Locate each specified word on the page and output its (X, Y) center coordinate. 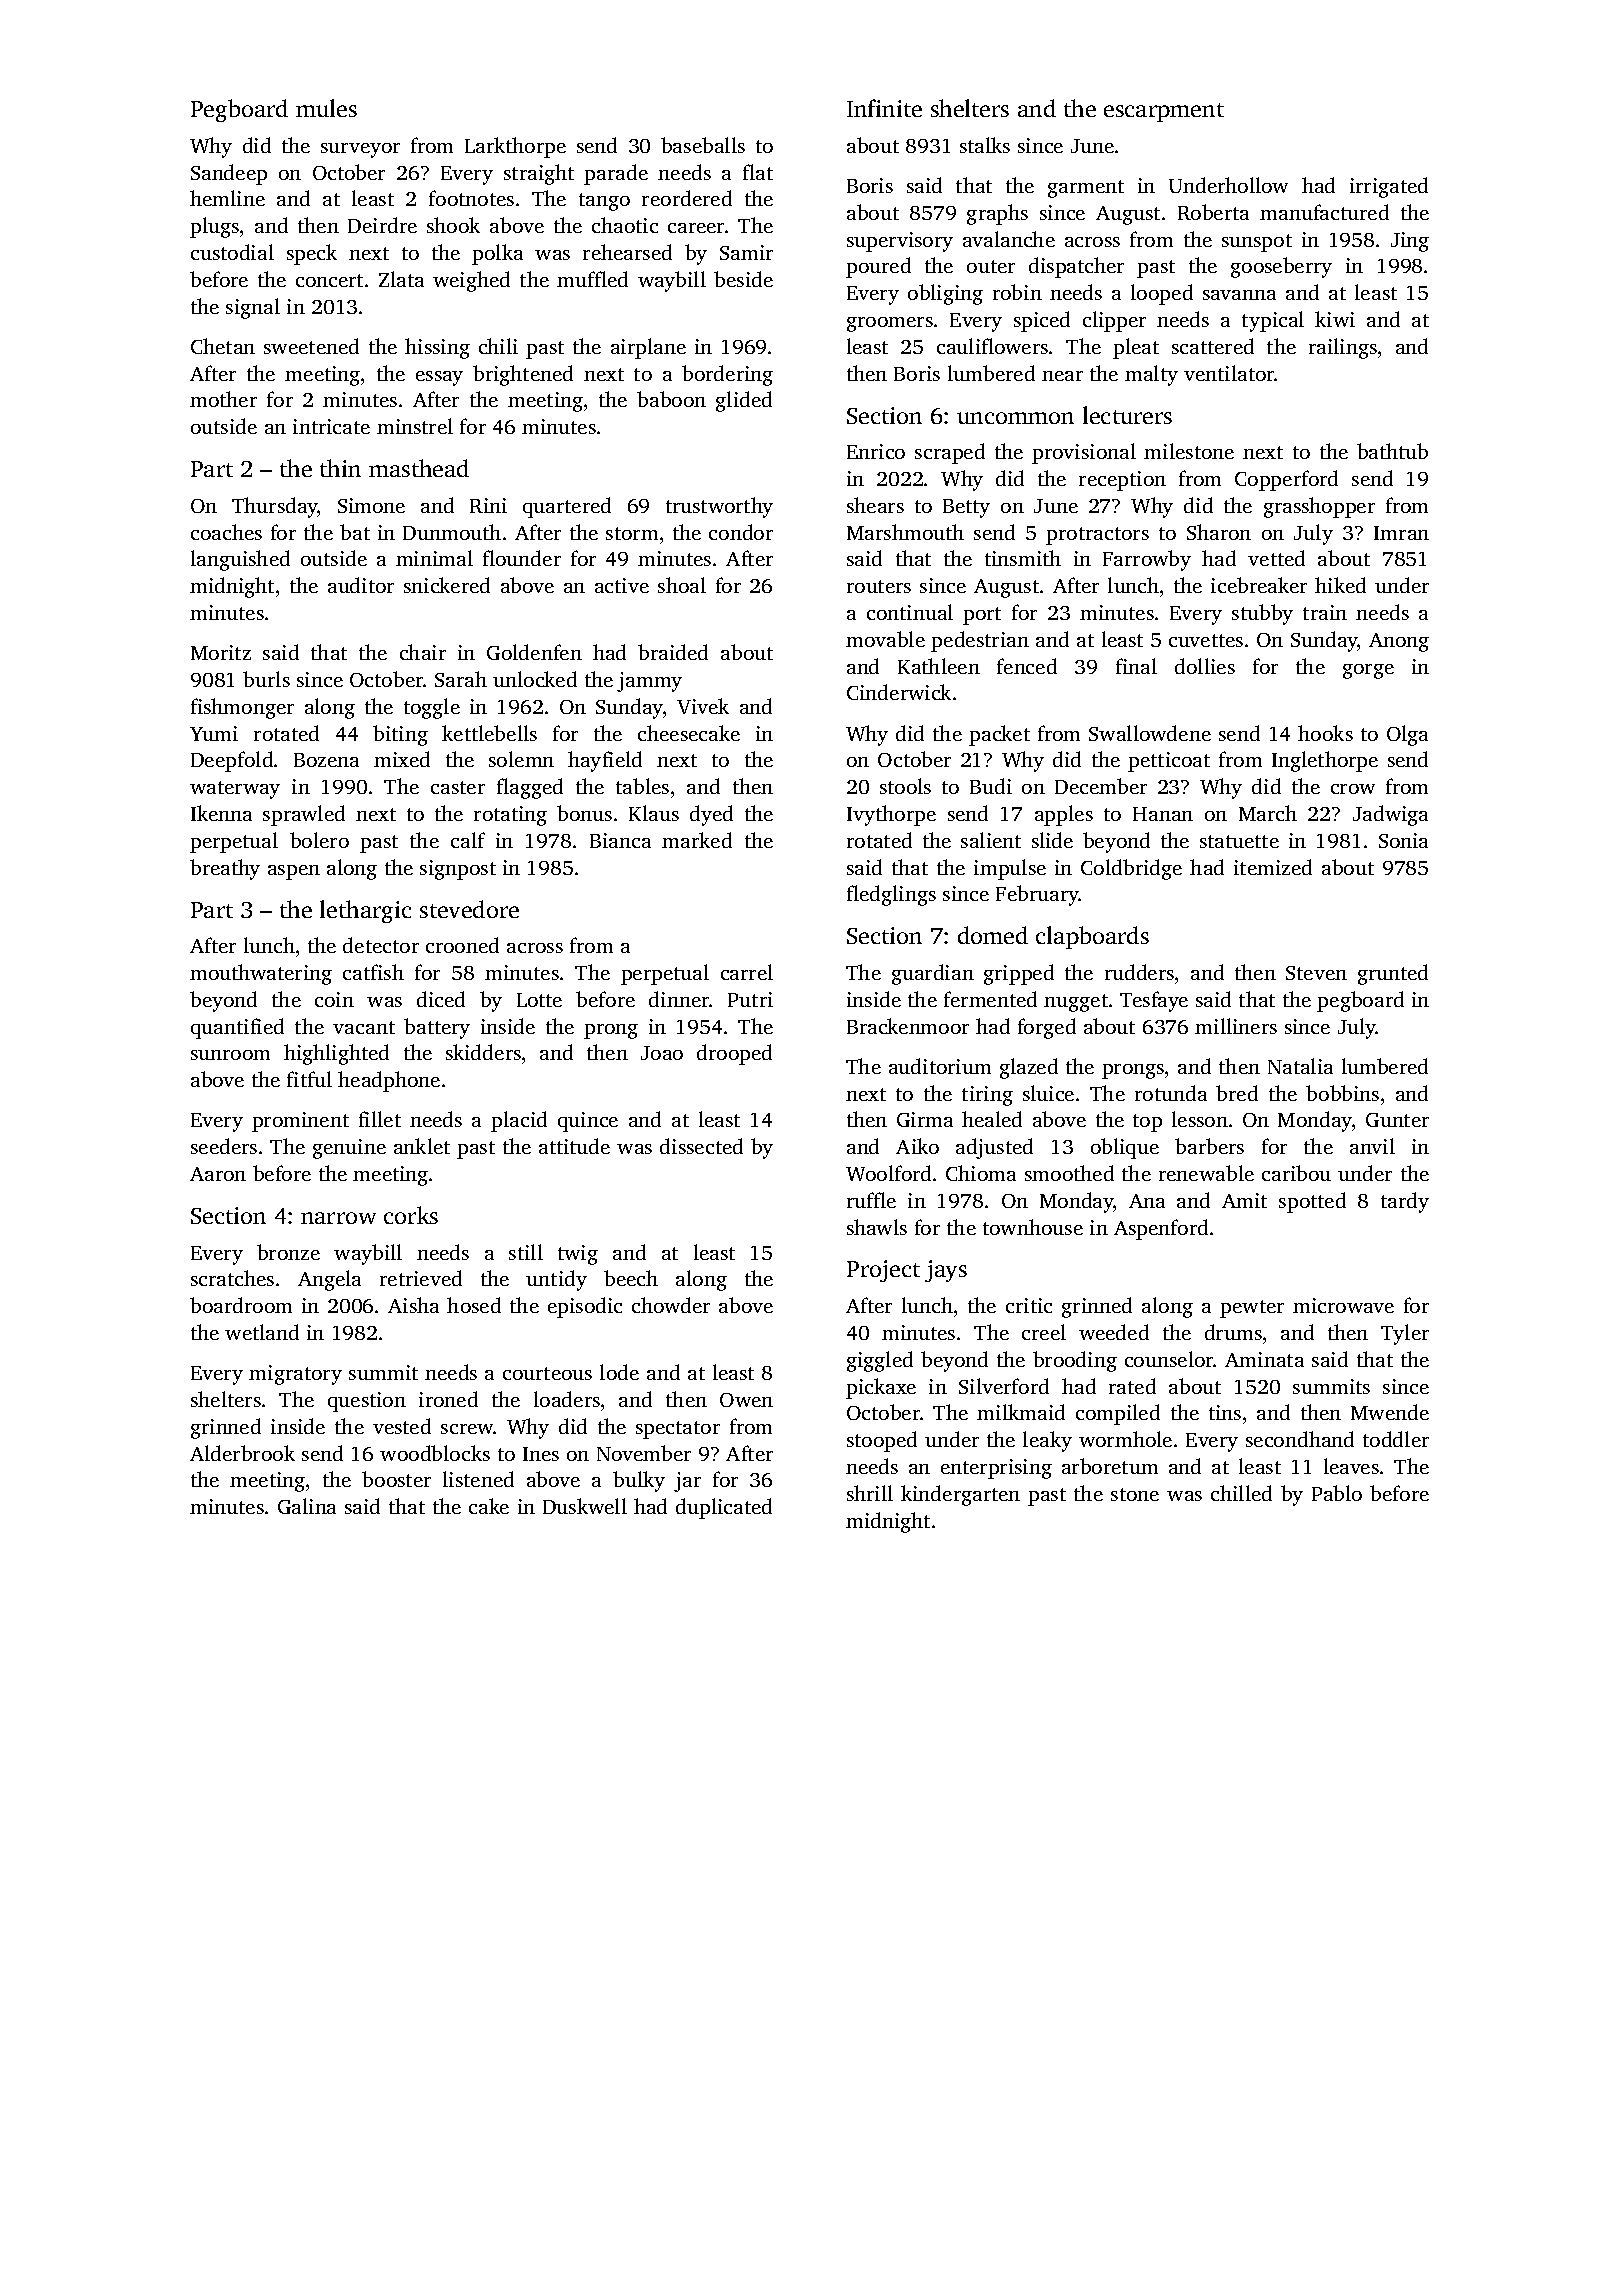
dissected (701, 1146)
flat (758, 172)
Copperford (1286, 480)
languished (240, 560)
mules (326, 108)
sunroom (230, 1055)
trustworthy (719, 507)
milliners (1236, 1026)
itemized (1273, 867)
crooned (462, 945)
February (1037, 895)
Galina (307, 1506)
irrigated (1389, 187)
